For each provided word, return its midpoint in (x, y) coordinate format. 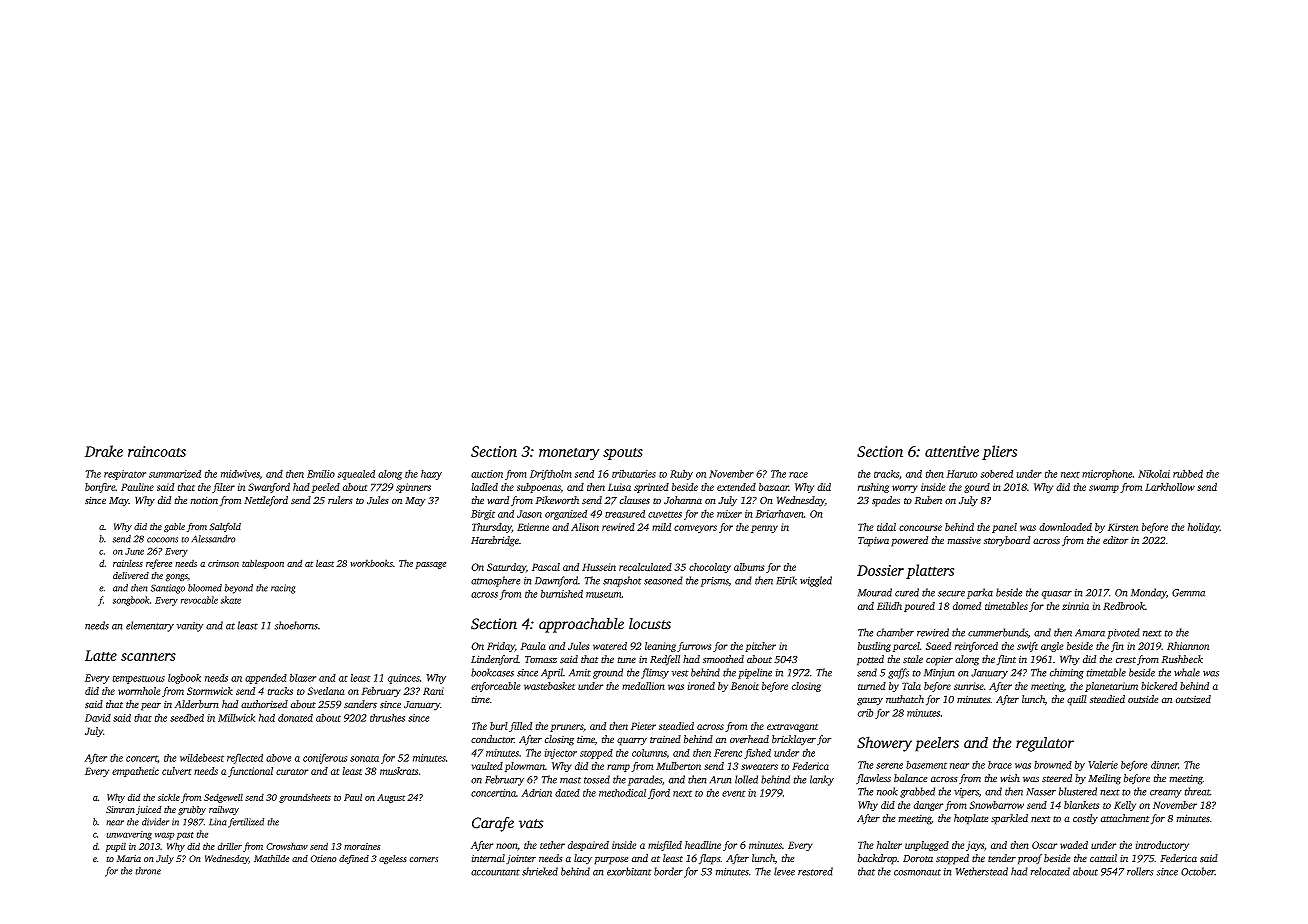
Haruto (962, 474)
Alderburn (196, 704)
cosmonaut (917, 872)
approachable (581, 625)
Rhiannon (1188, 646)
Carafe (493, 824)
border (668, 871)
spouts (623, 454)
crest (1126, 660)
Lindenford (494, 660)
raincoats (157, 451)
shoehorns (296, 625)
